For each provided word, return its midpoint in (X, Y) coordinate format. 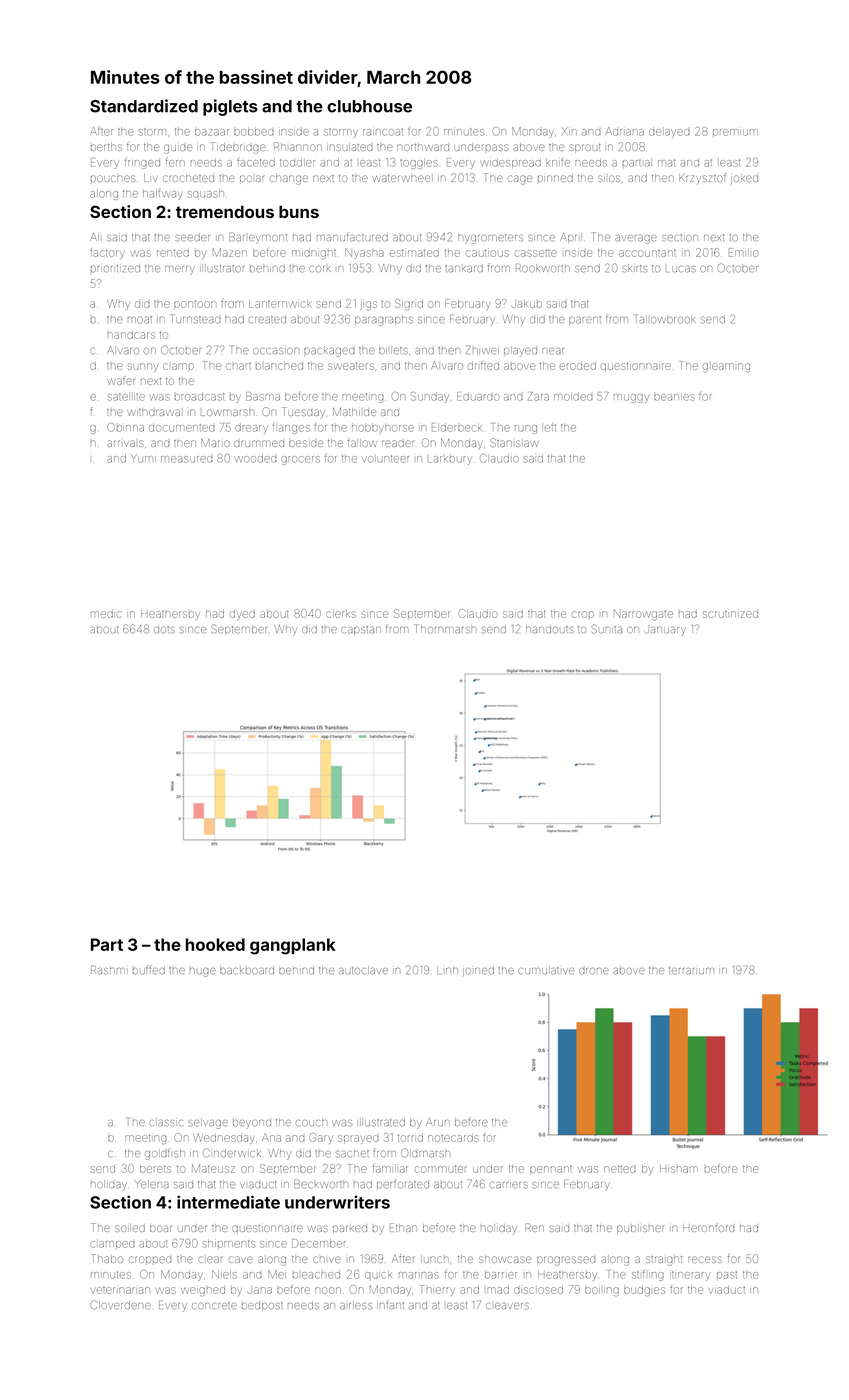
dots (164, 630)
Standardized (144, 106)
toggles (419, 164)
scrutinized (730, 614)
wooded (256, 458)
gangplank (293, 946)
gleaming (726, 367)
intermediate (228, 1202)
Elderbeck (457, 427)
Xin (569, 131)
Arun (438, 1122)
